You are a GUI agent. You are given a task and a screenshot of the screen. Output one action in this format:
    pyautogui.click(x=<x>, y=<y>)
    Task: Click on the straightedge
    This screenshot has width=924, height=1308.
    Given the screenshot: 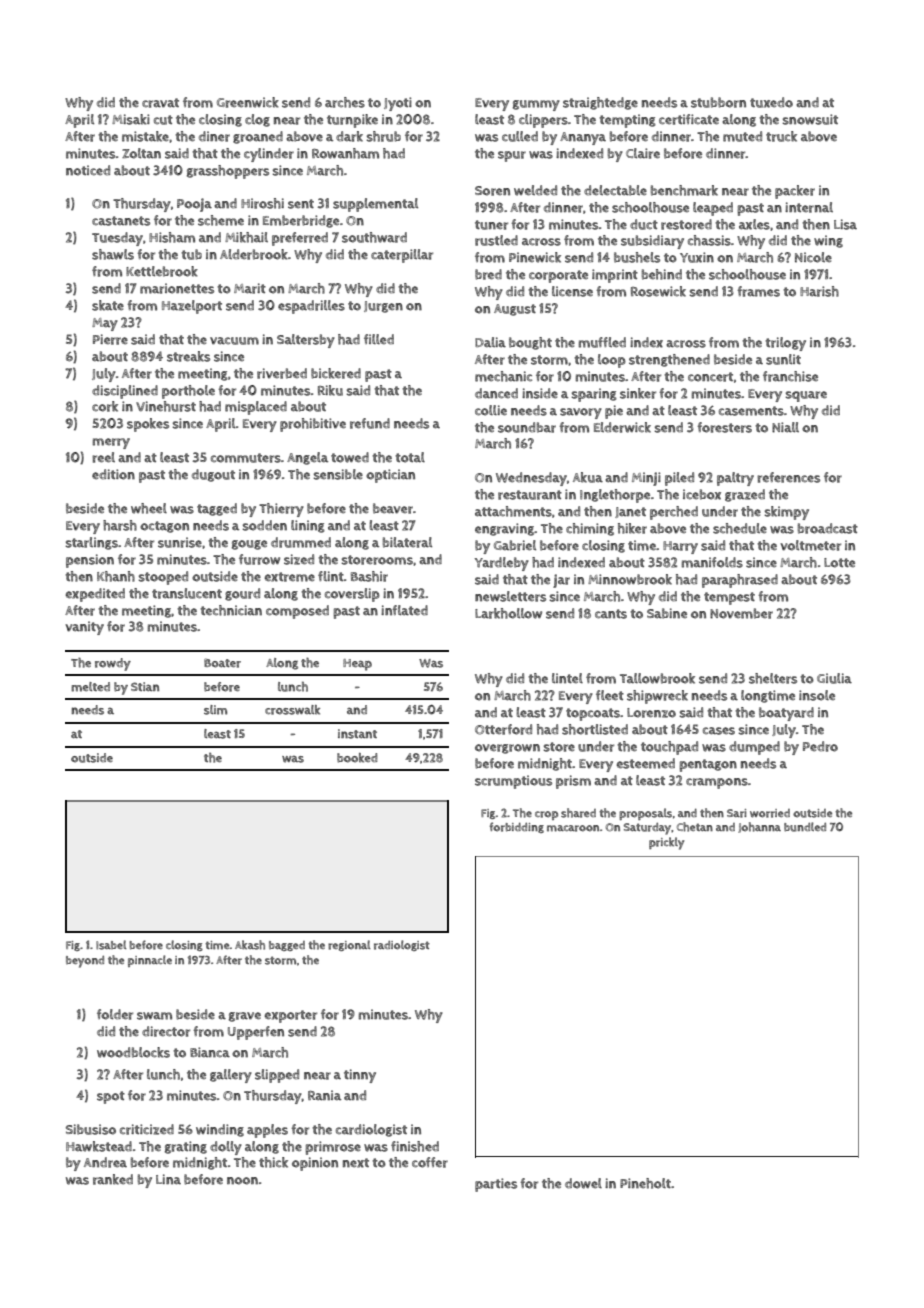 What is the action you would take?
    pyautogui.click(x=600, y=103)
